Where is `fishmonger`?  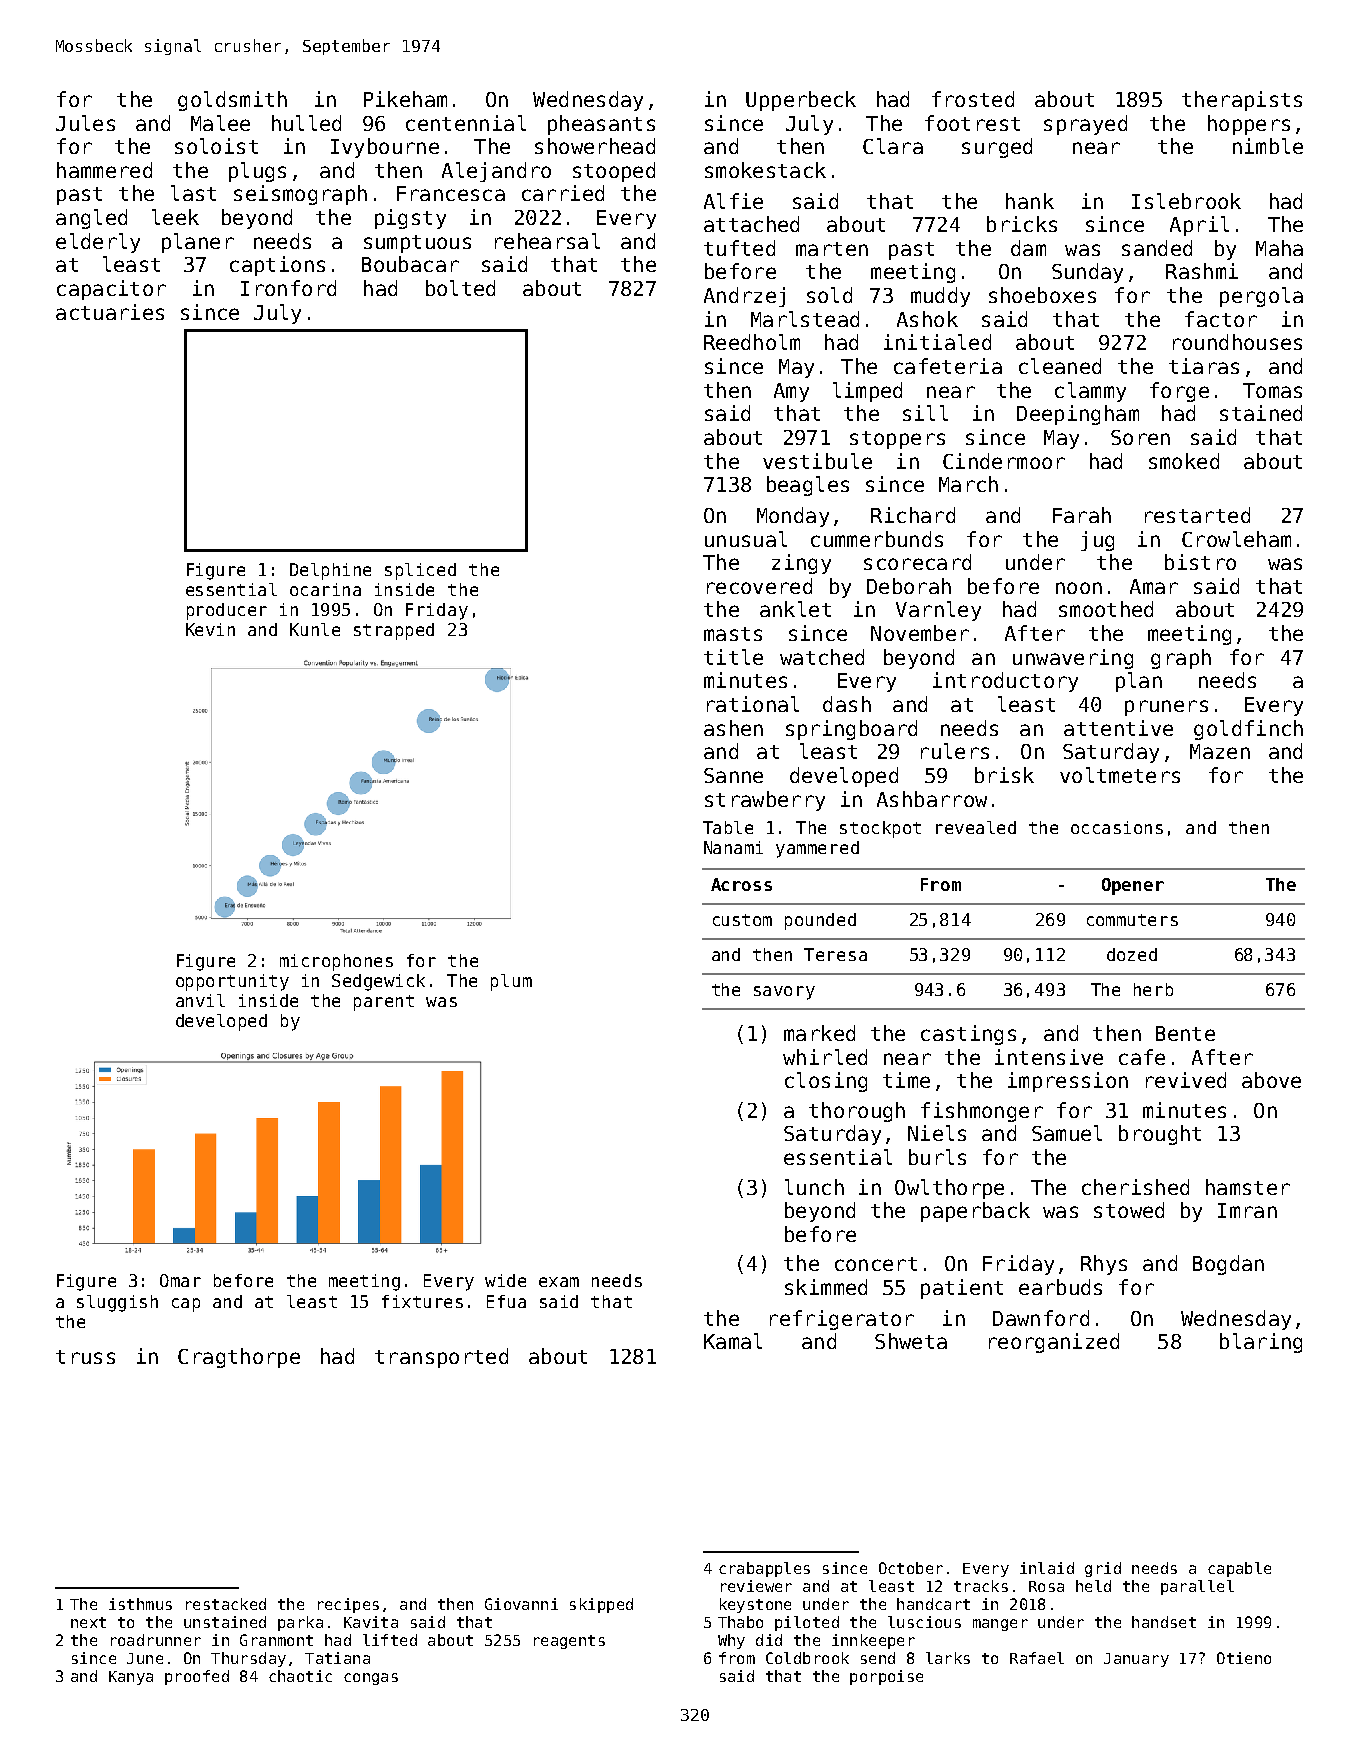 fishmonger is located at coordinates (982, 1112).
